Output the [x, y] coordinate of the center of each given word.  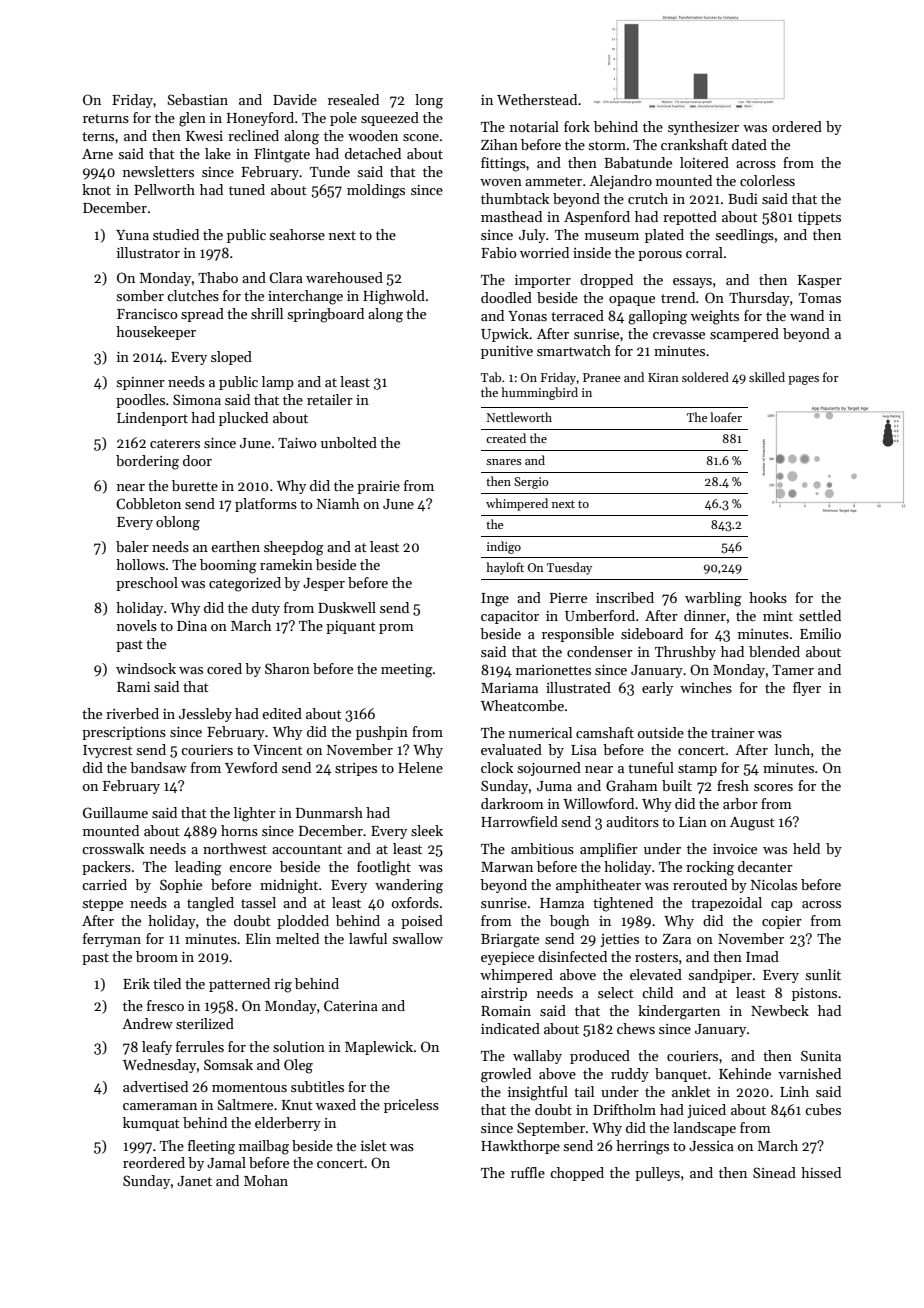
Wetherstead [537, 99]
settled [820, 615]
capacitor [510, 617]
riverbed [132, 713]
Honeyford [260, 119]
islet [374, 1145]
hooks [768, 597]
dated [749, 144]
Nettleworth [519, 417]
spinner [141, 383]
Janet [194, 1181]
